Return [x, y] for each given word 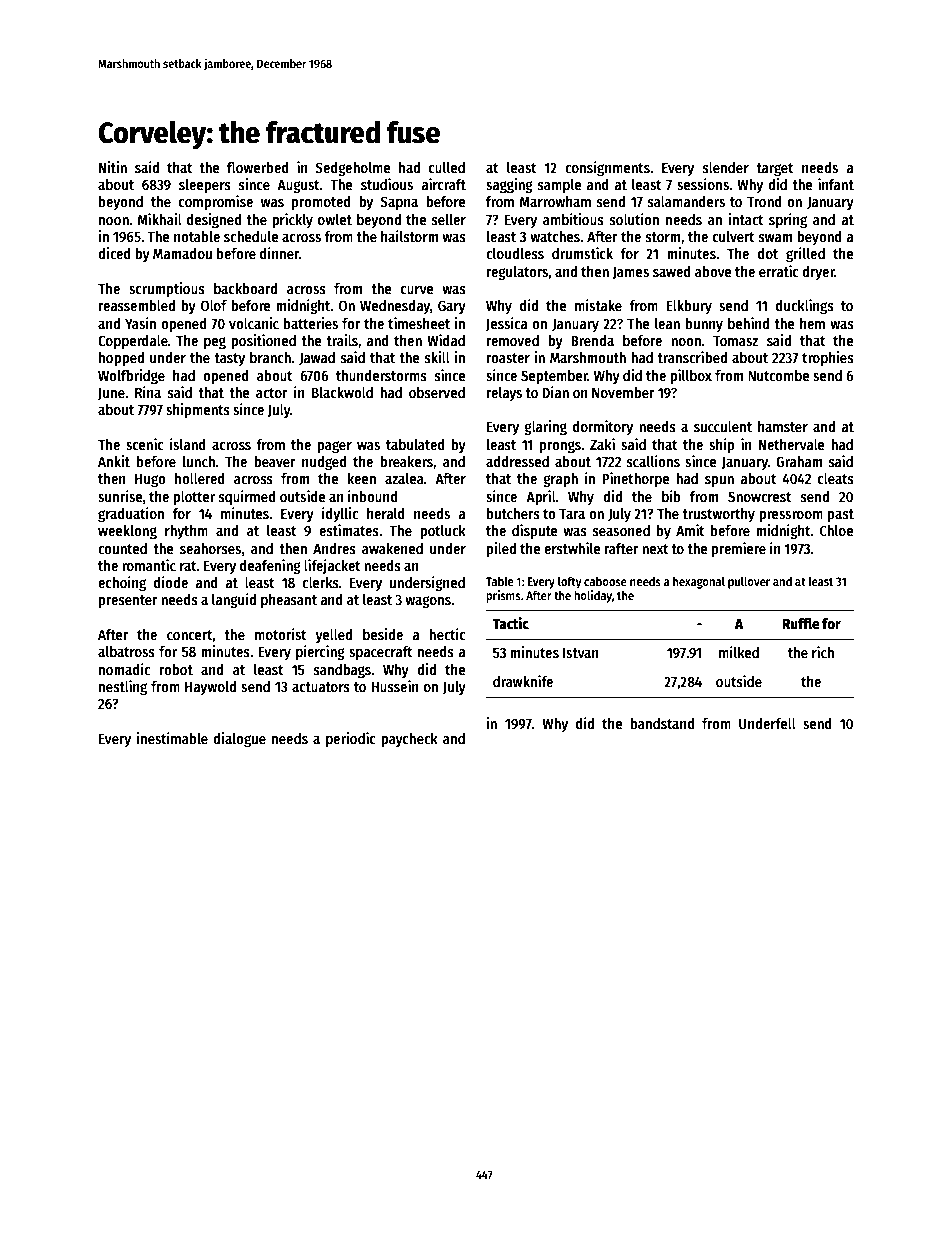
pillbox [691, 376]
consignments [607, 168]
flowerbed [258, 167]
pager [335, 447]
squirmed [247, 497]
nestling [123, 687]
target [775, 169]
